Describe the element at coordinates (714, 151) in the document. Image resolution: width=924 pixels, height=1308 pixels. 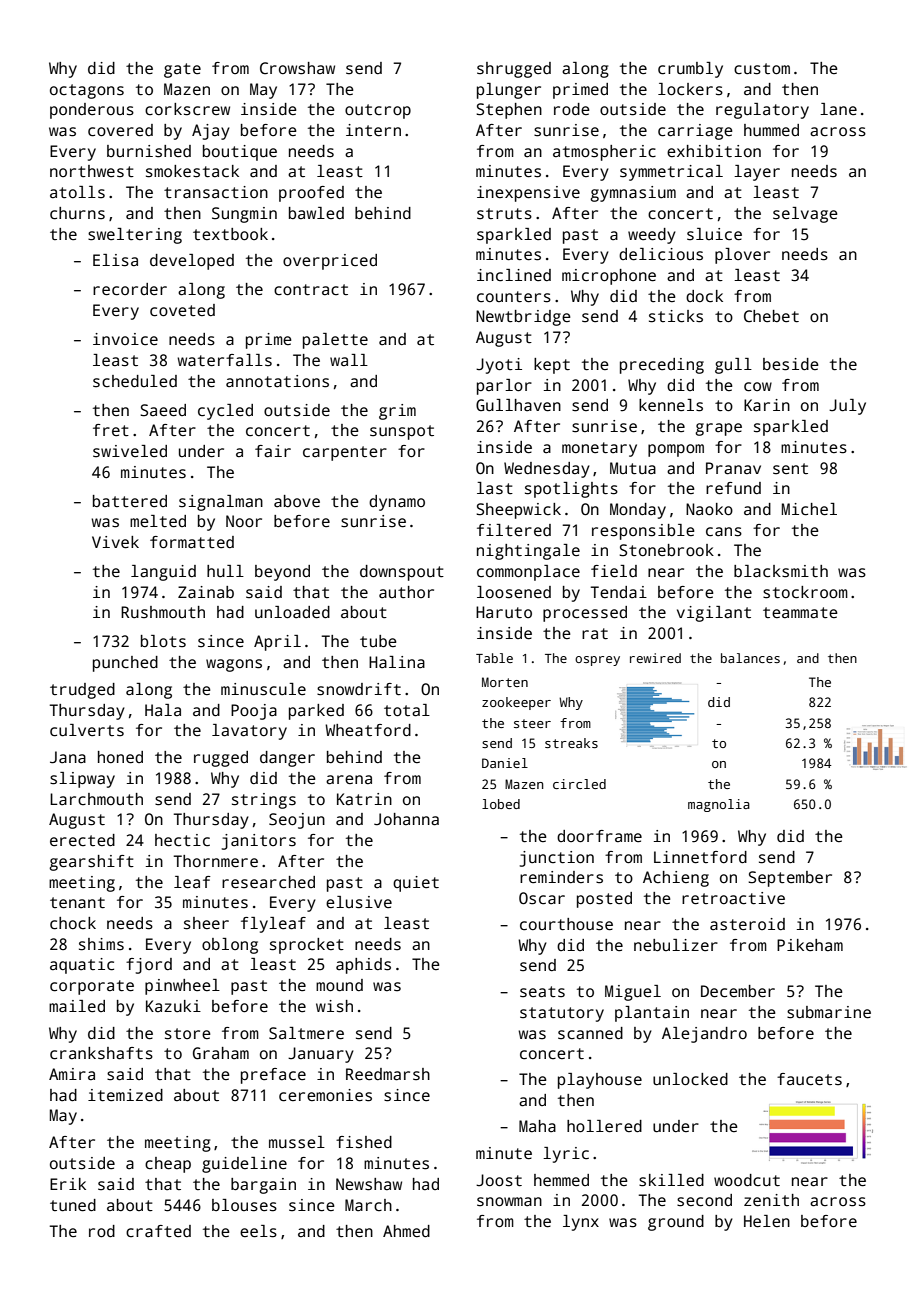
I see `exhibition` at that location.
